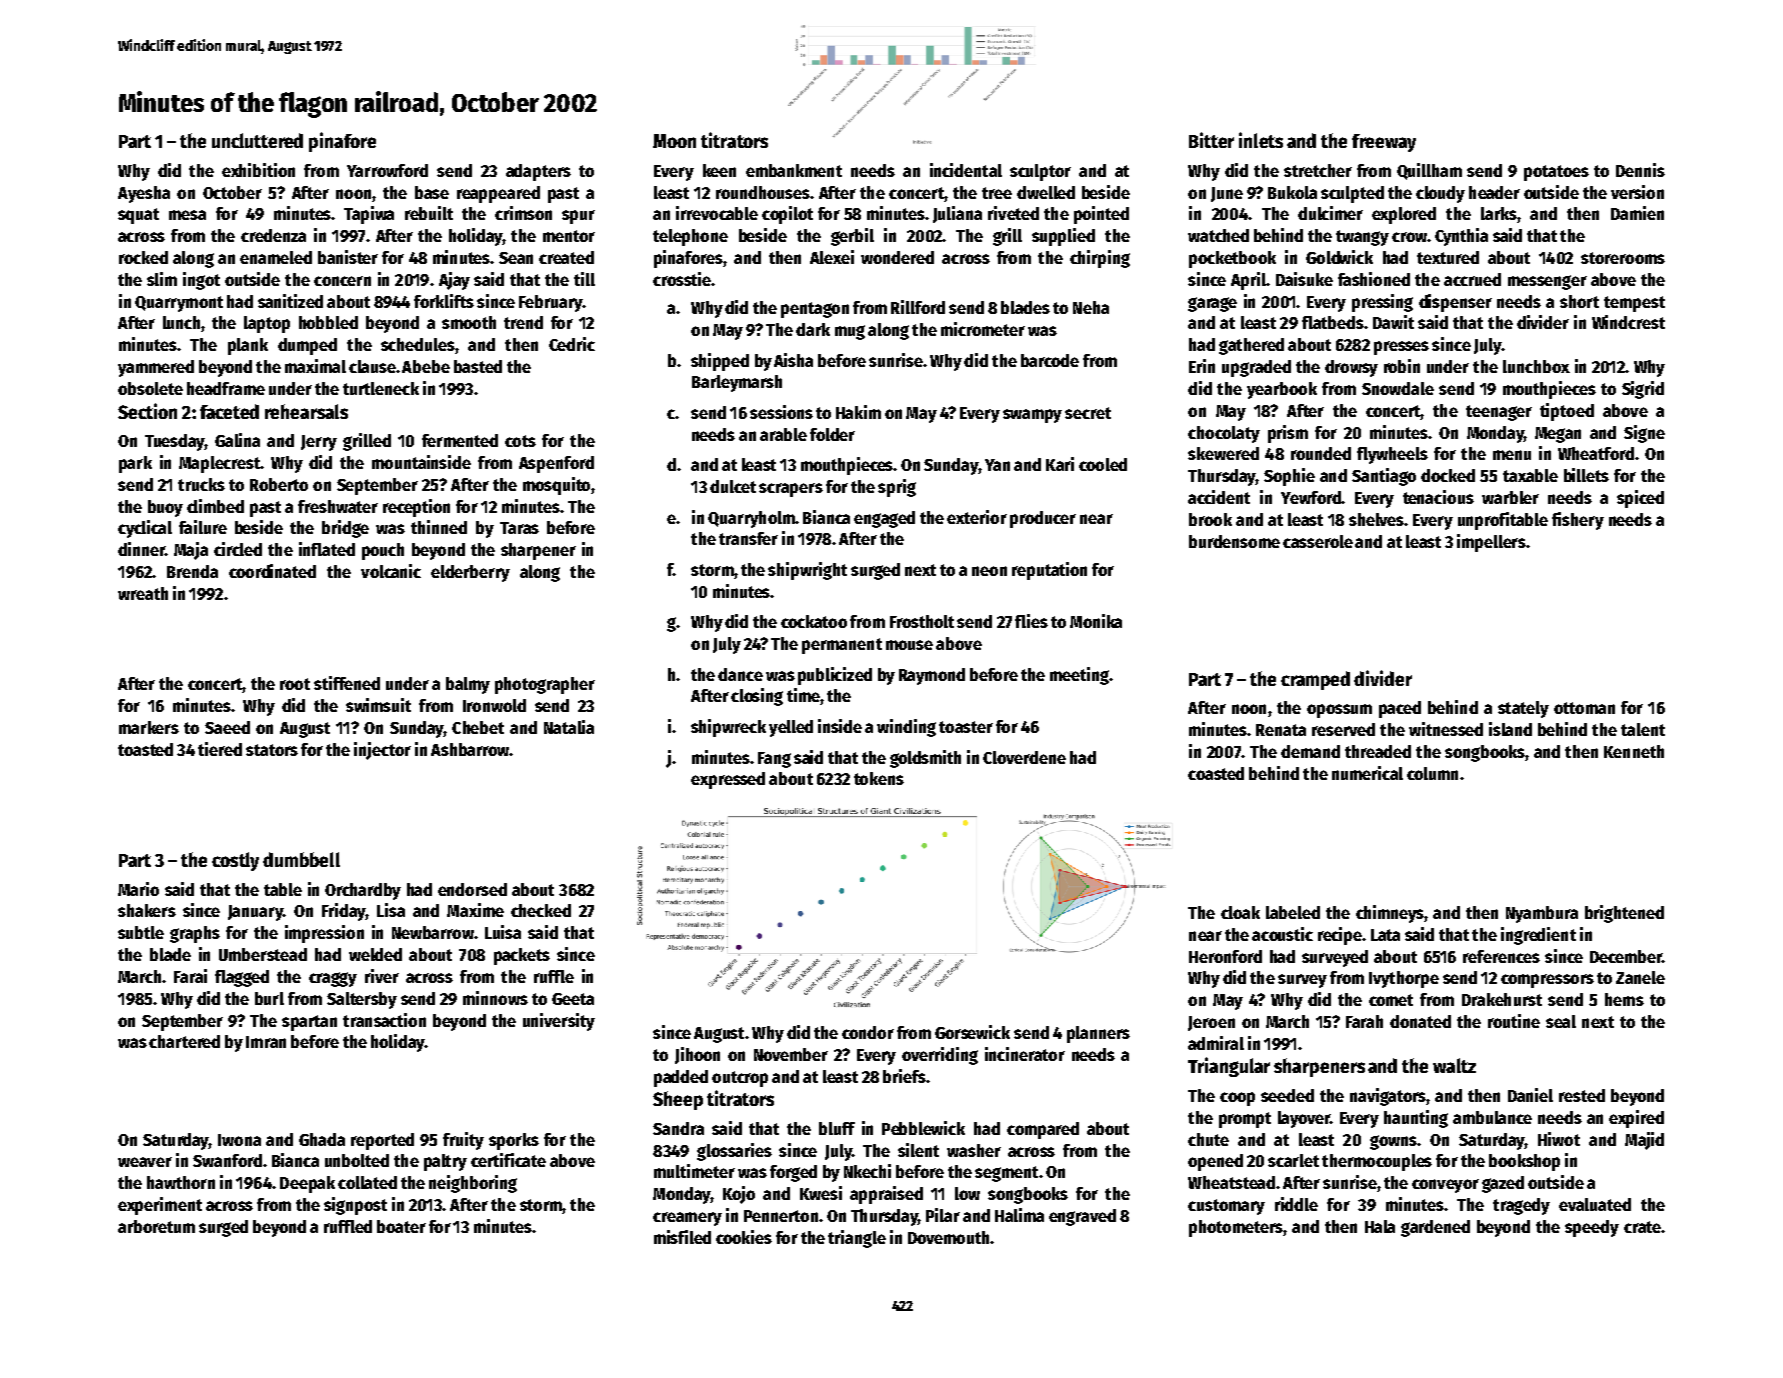 The height and width of the page is (1378, 1783). I want to click on Taras, so click(519, 528).
